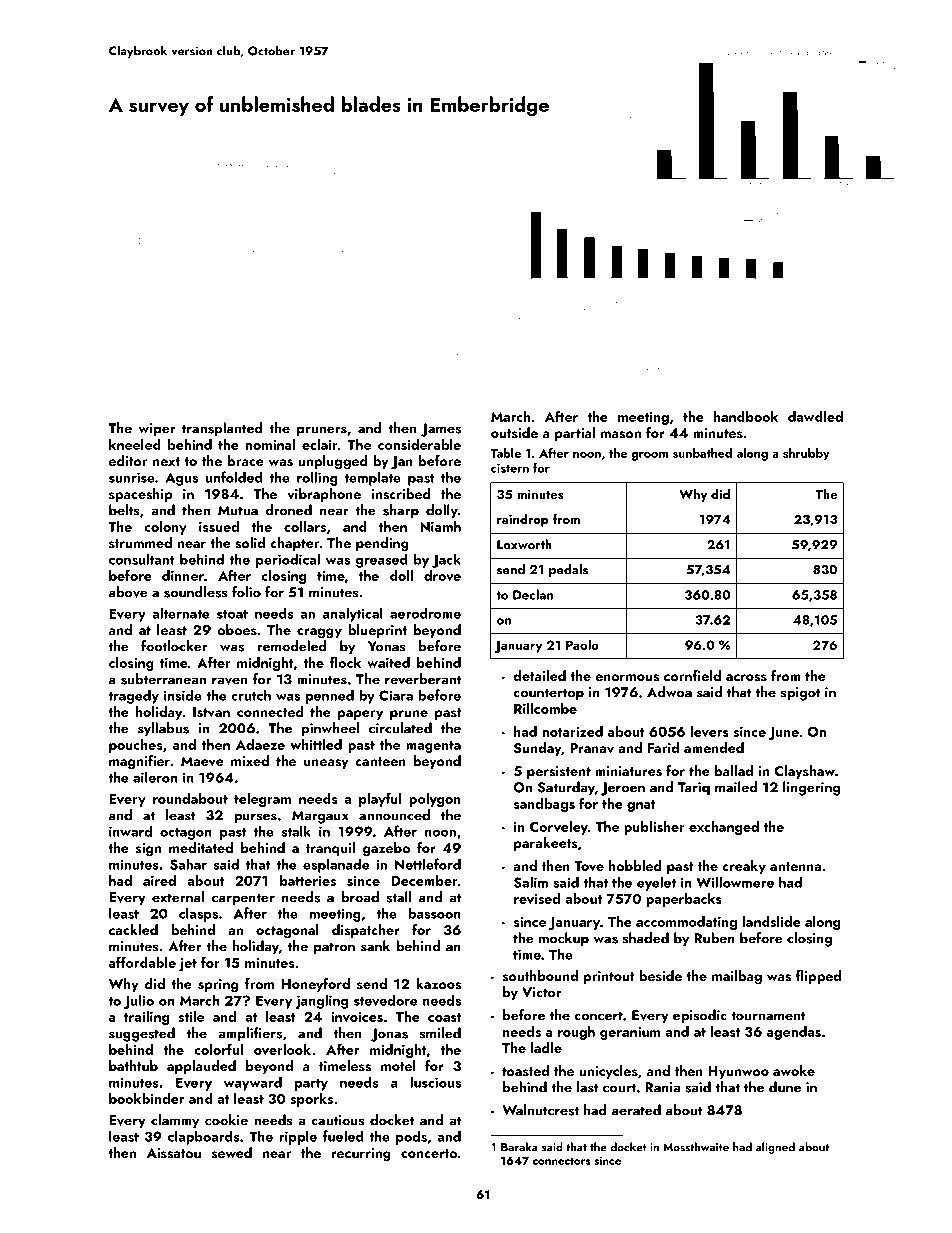 This page has height=1233, width=952. I want to click on Rillcombe, so click(545, 708).
